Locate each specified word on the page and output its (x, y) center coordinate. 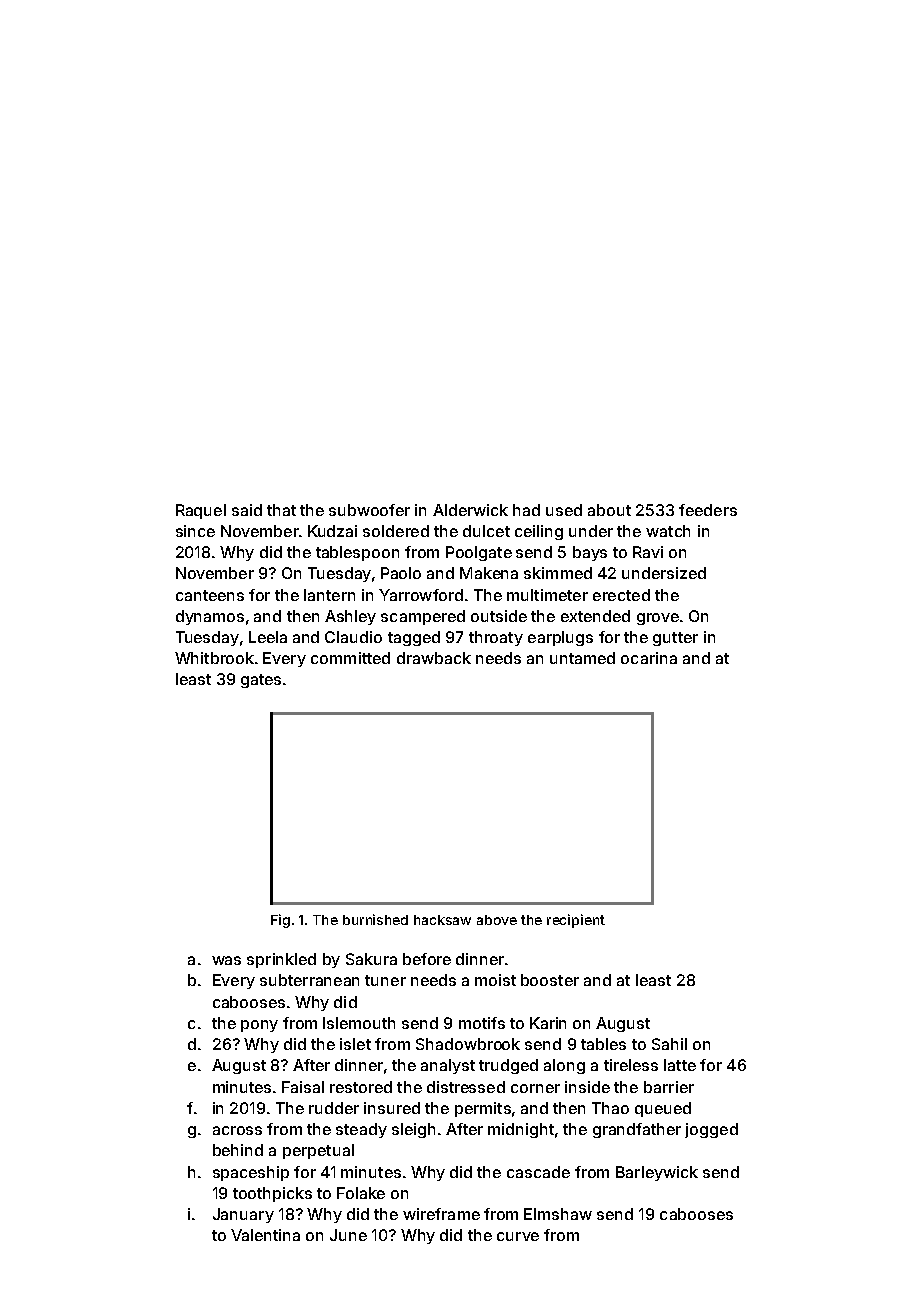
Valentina (265, 1235)
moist (495, 980)
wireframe (441, 1214)
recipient (576, 921)
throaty (496, 638)
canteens (210, 595)
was (226, 960)
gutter (675, 639)
